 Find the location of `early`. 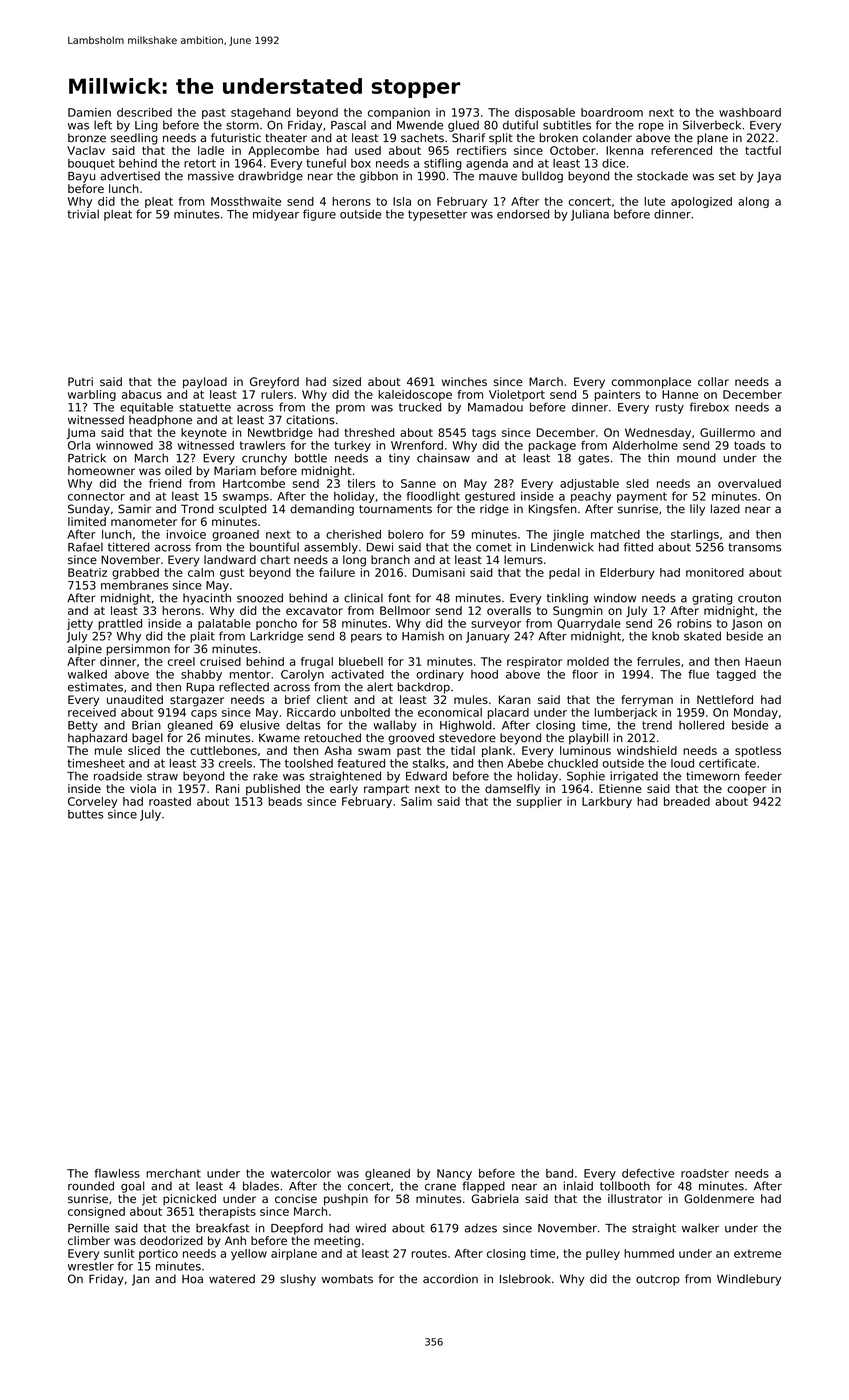

early is located at coordinates (344, 790).
